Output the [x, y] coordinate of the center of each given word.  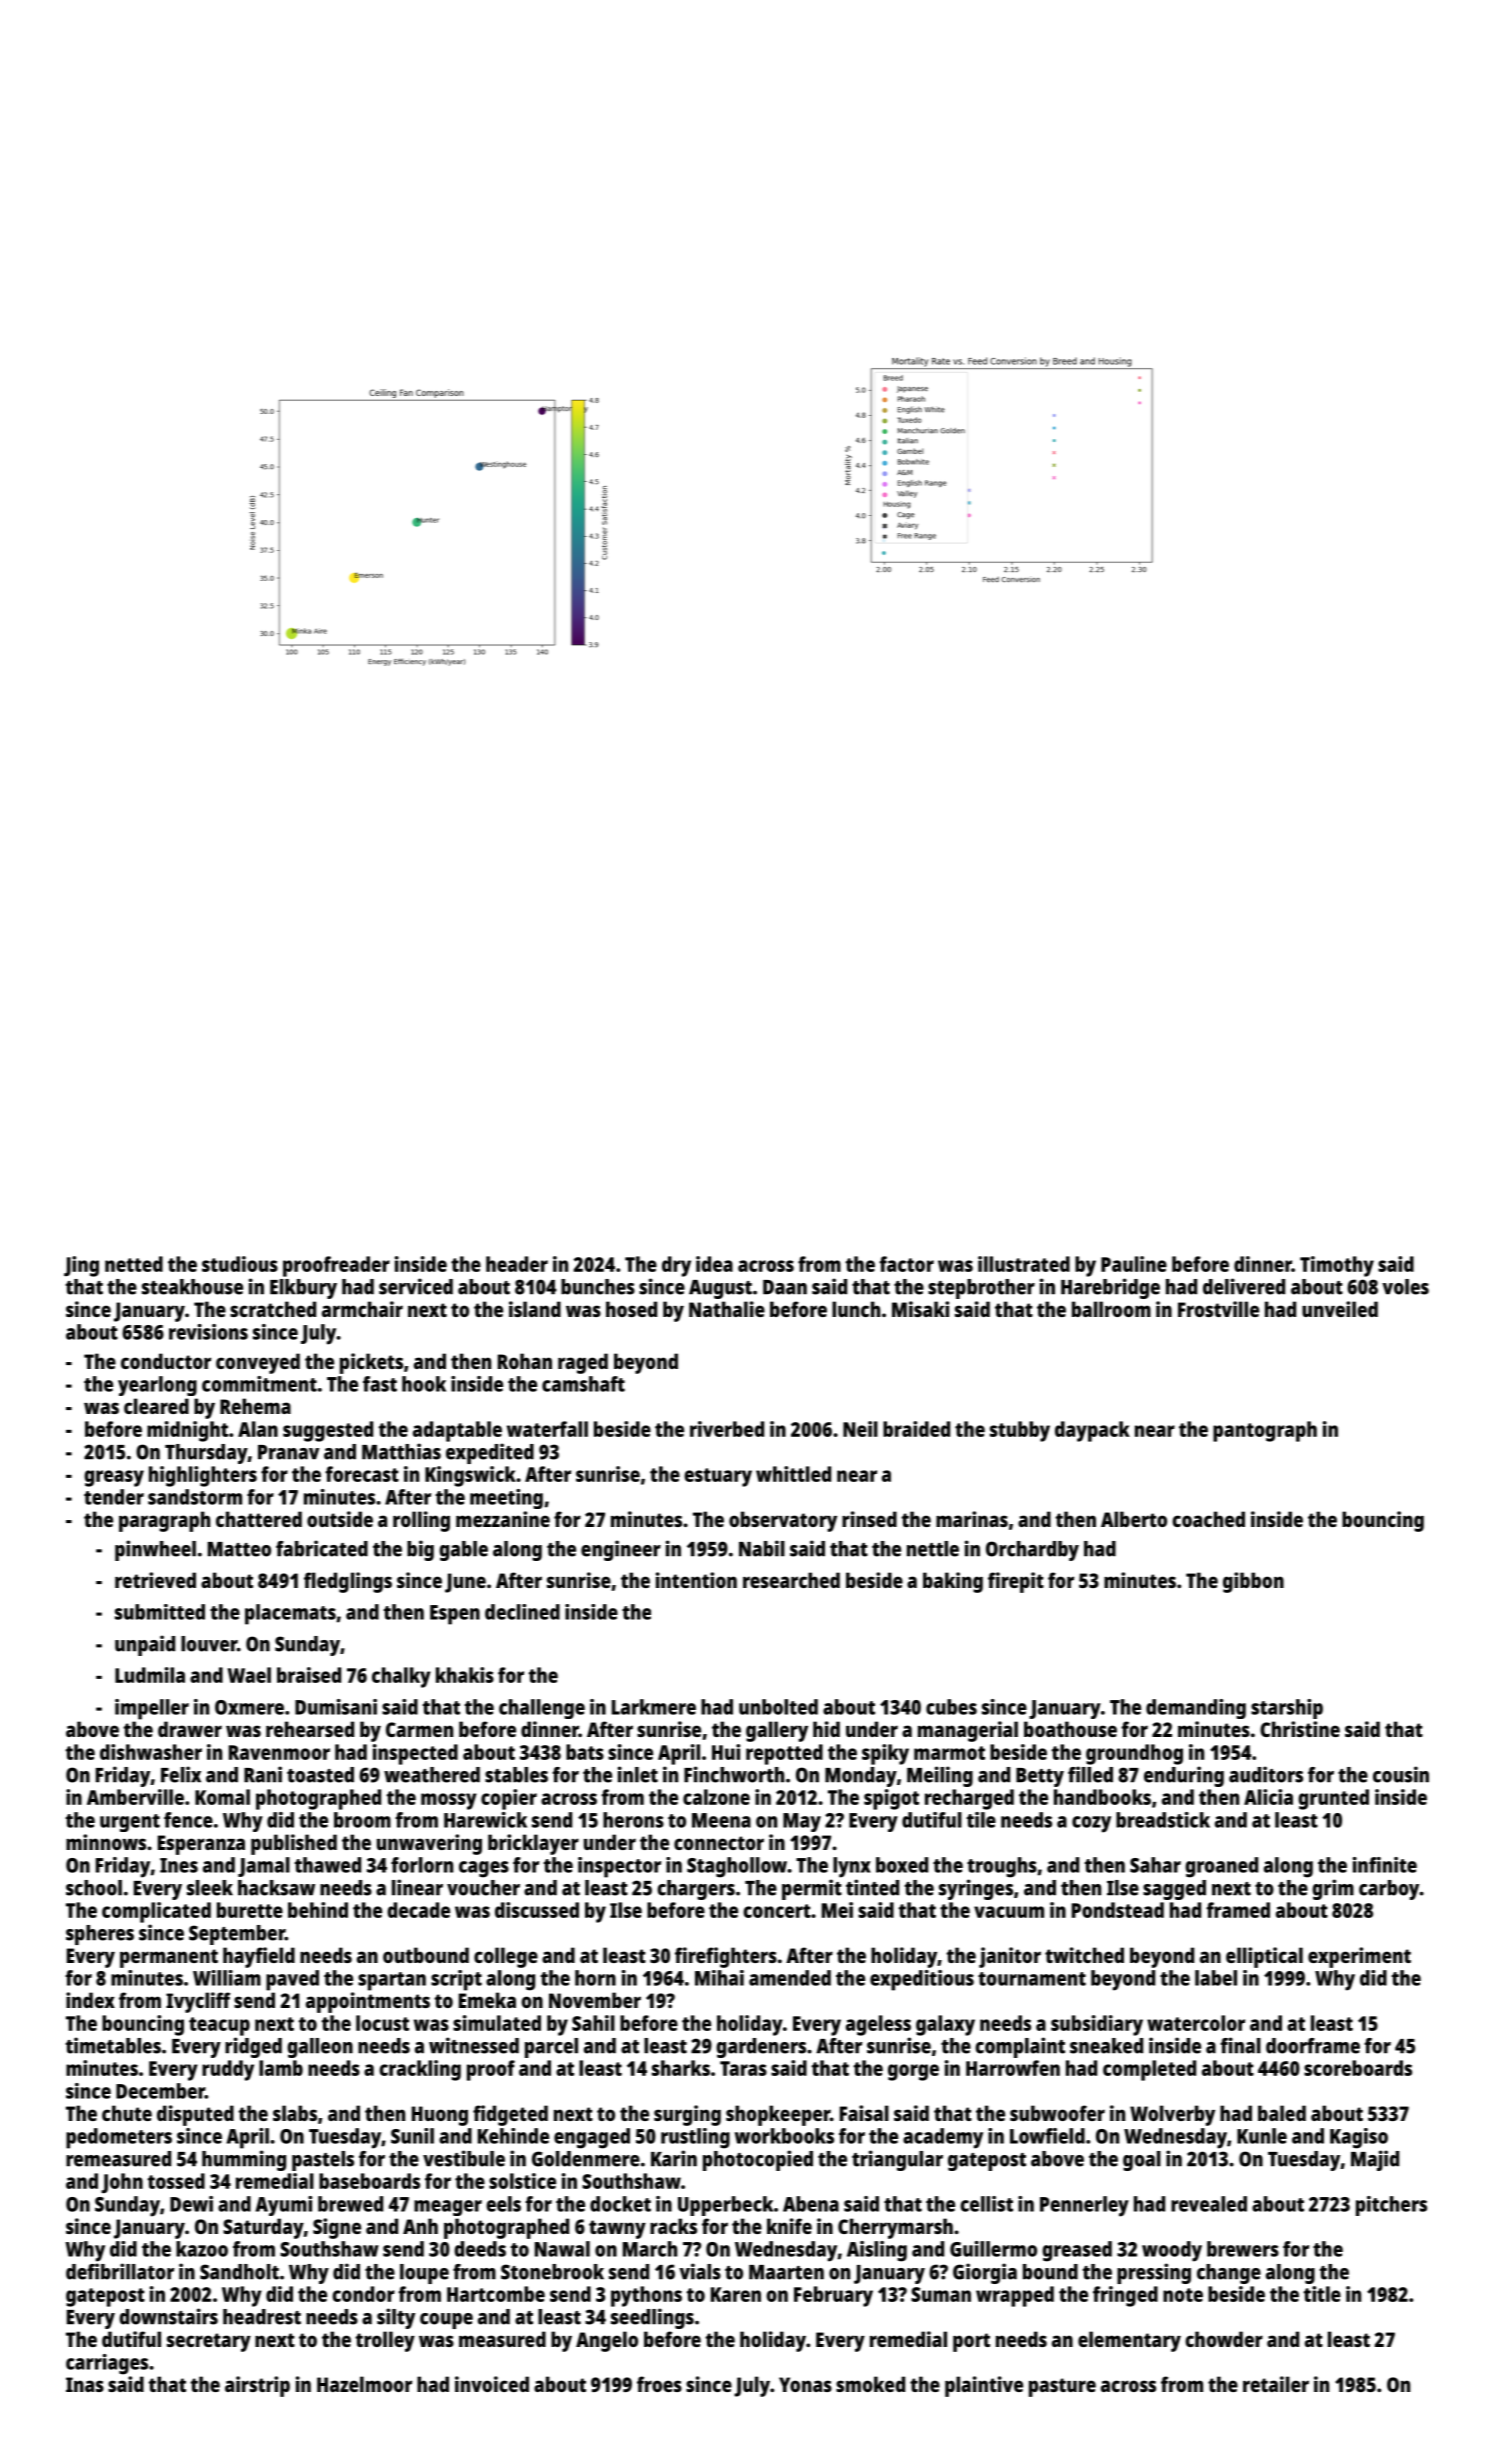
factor [906, 1264]
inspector [619, 1867]
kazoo [202, 2249]
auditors [1266, 1774]
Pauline [1134, 1264]
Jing [81, 1266]
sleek [210, 1888]
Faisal [864, 2113]
